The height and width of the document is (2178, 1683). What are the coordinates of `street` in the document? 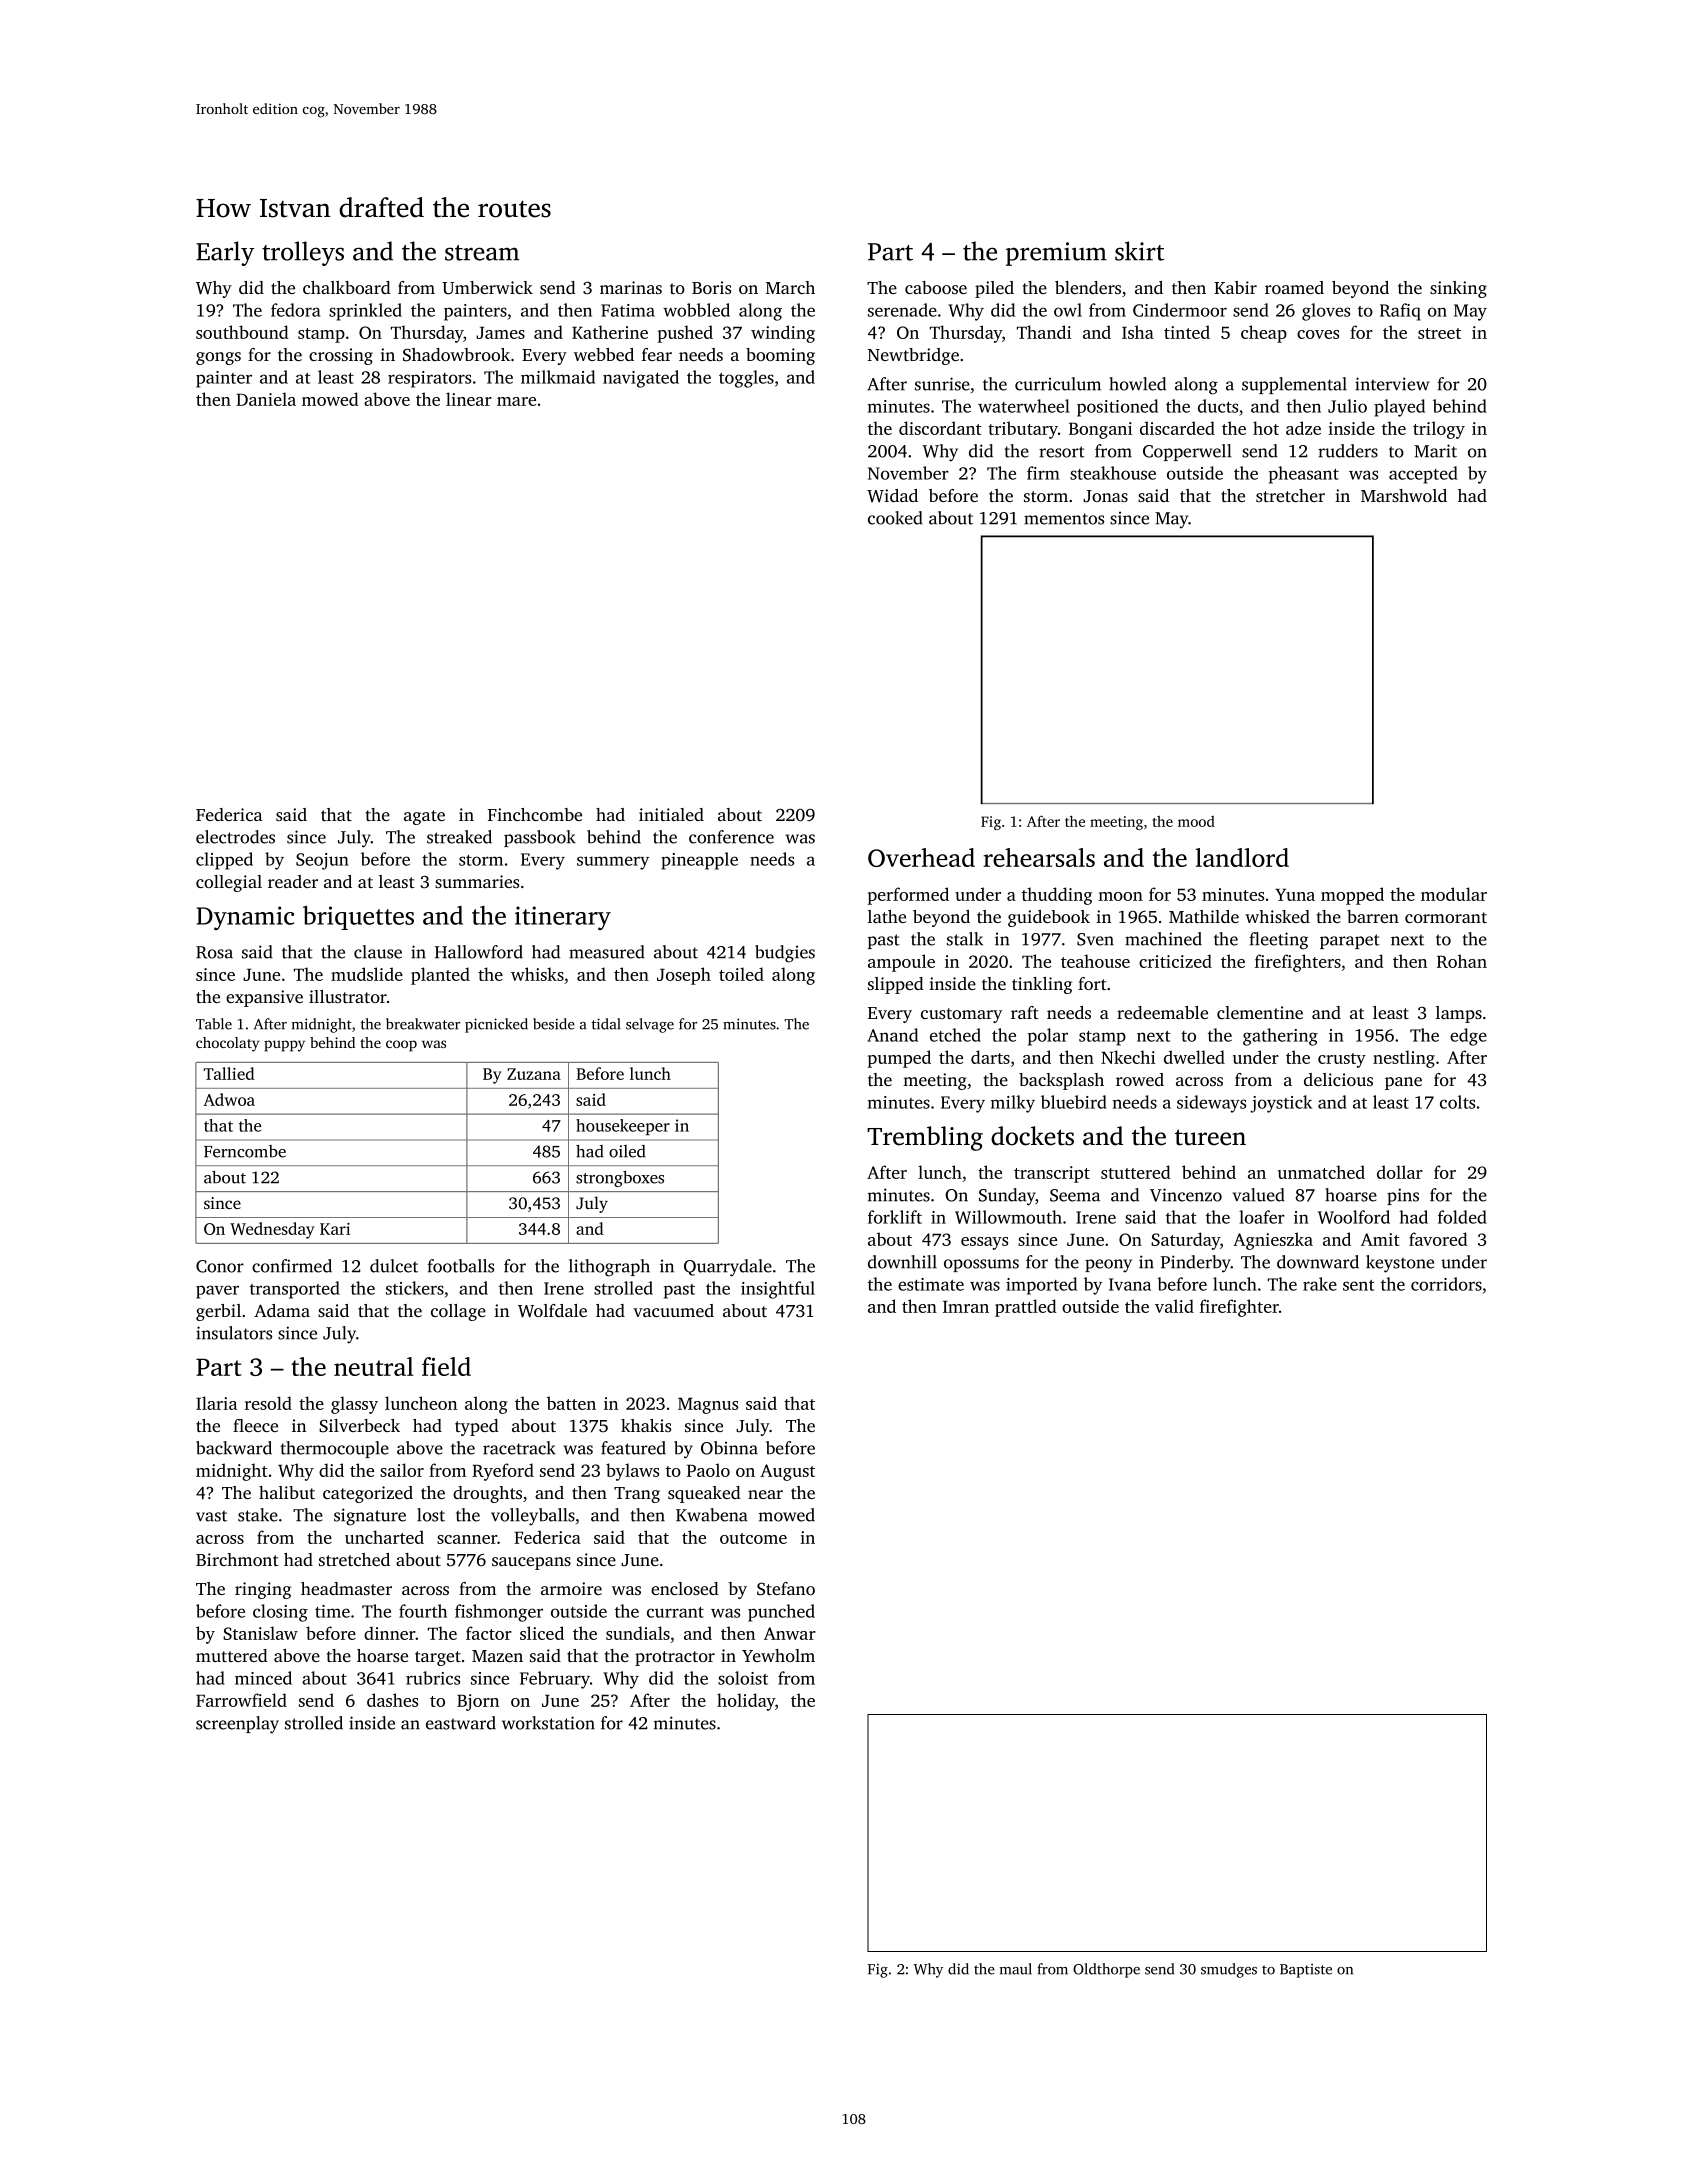 It's located at (1439, 333).
